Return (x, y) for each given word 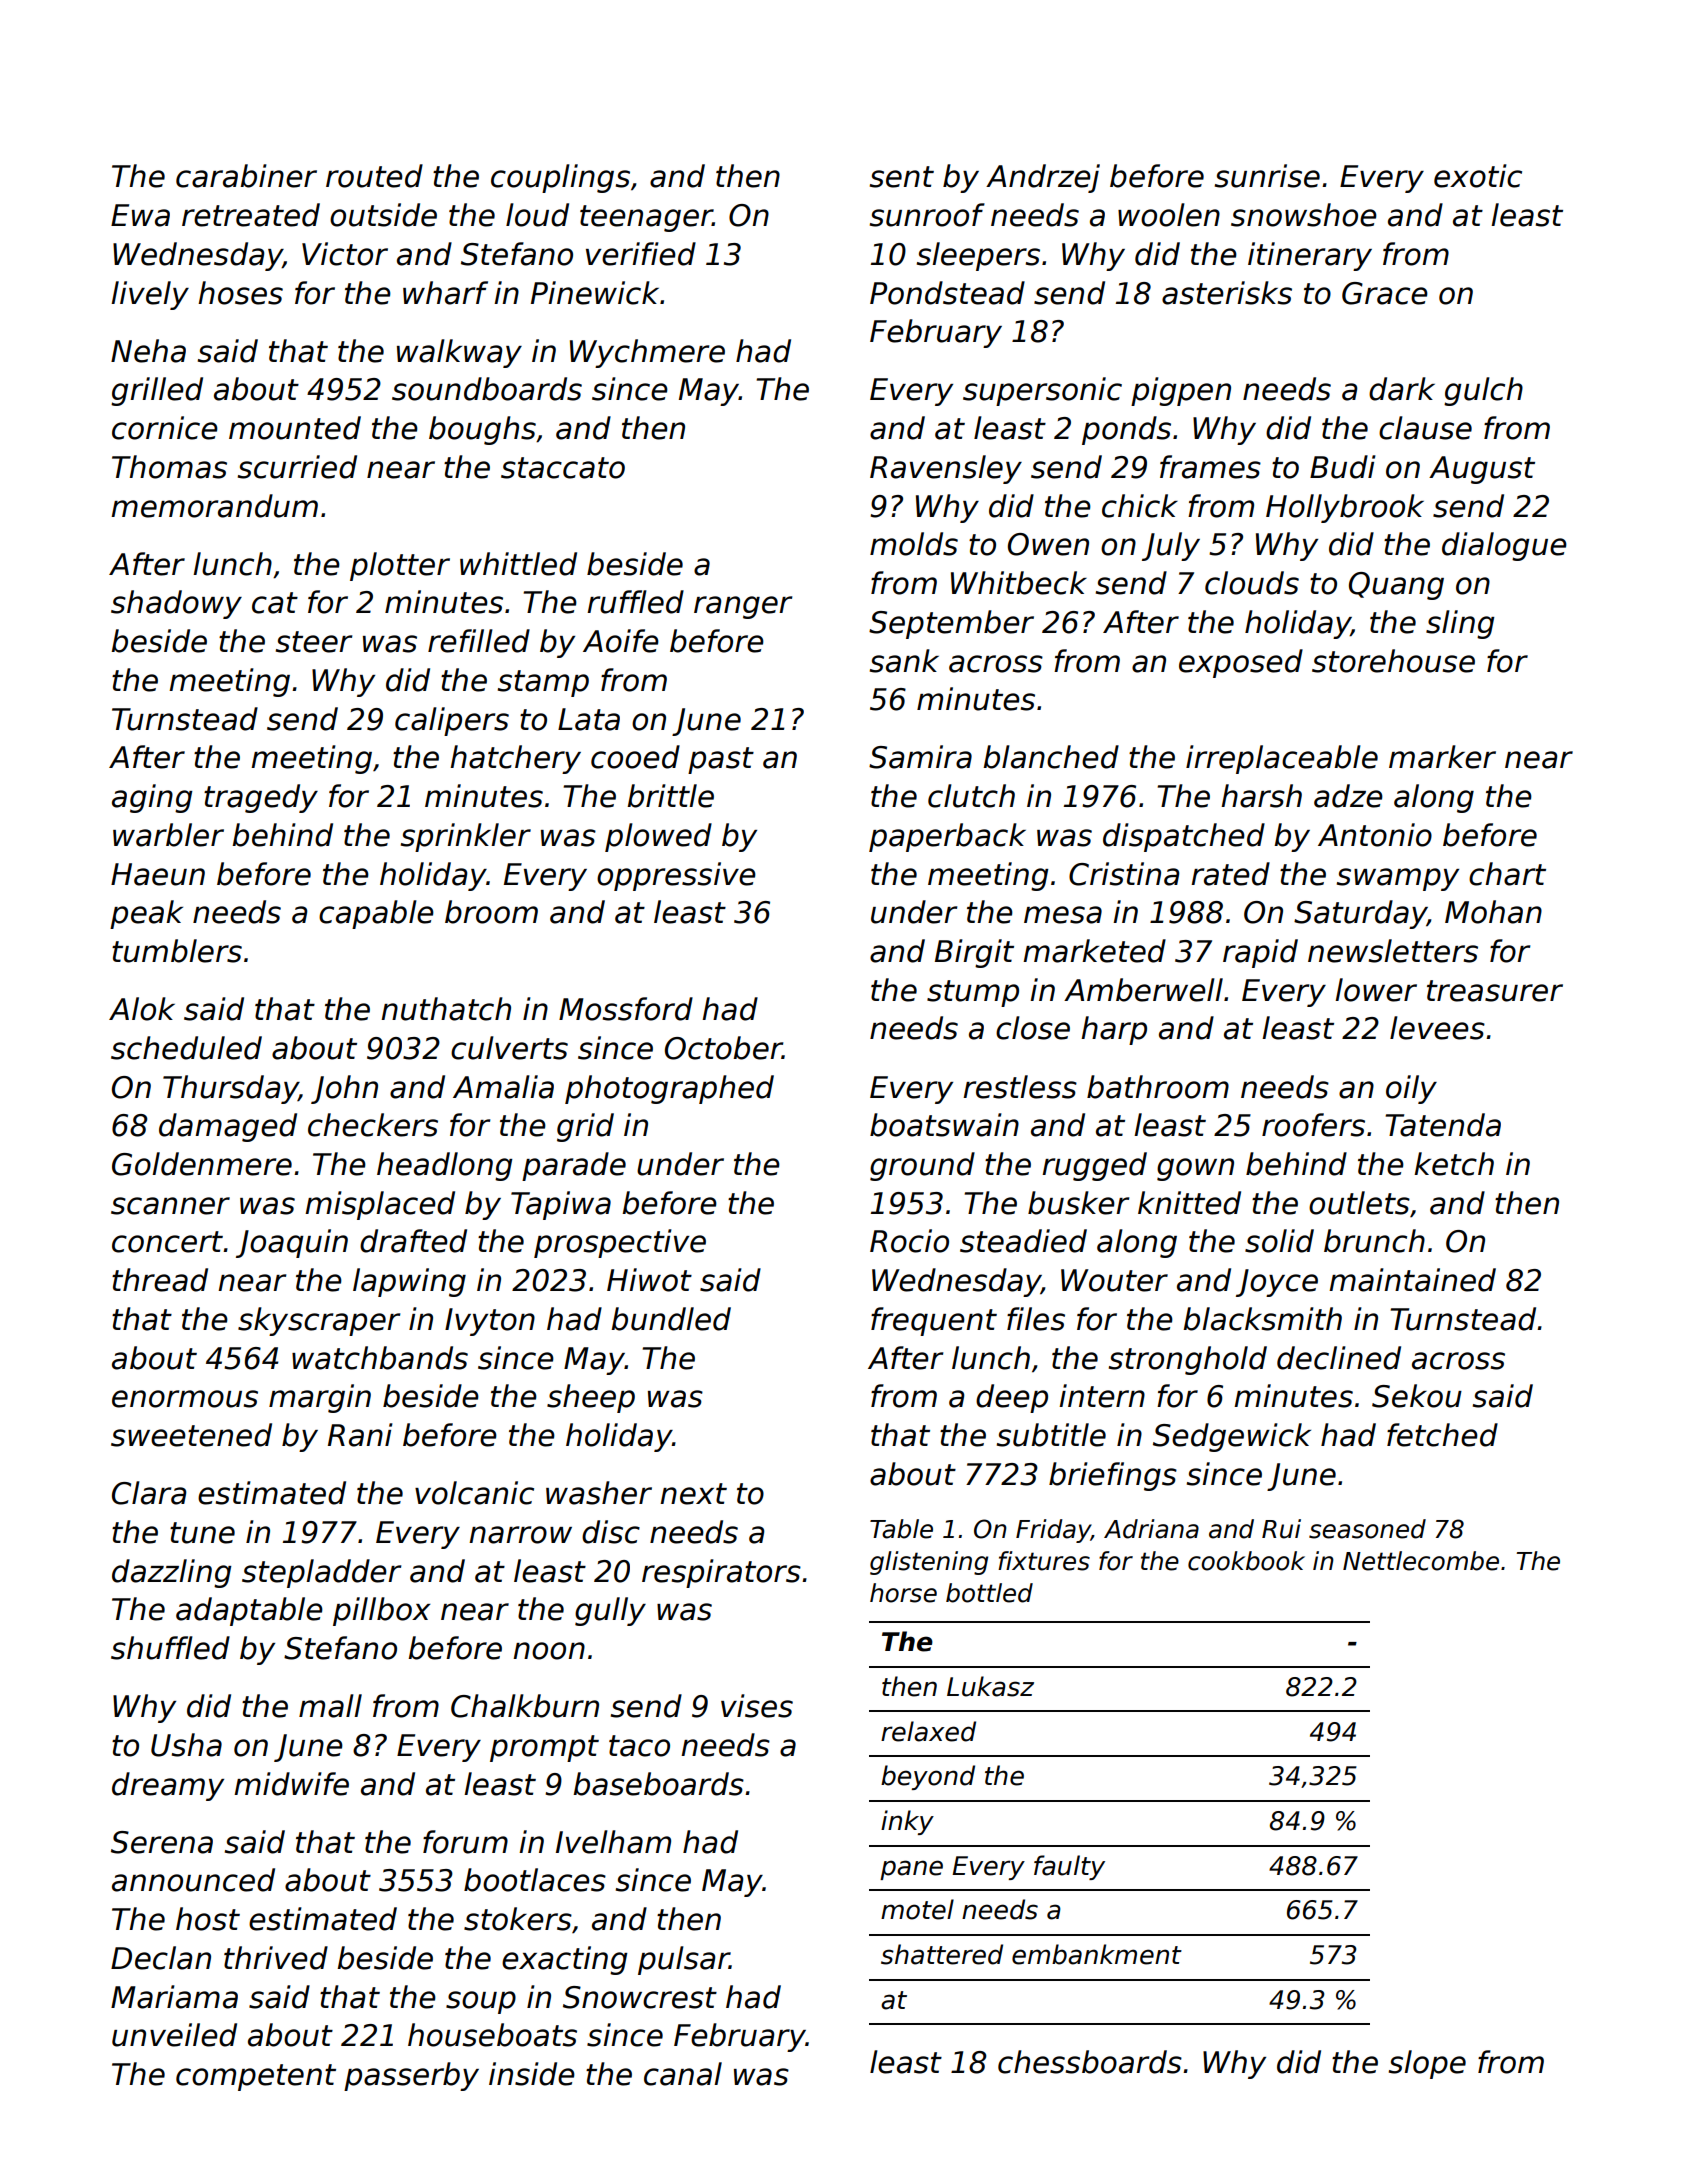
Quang (1396, 586)
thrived (276, 1958)
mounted (295, 428)
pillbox (381, 1611)
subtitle (1051, 1435)
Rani (360, 1435)
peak (146, 914)
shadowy (176, 604)
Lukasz (990, 1686)
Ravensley (946, 469)
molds (914, 544)
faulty (1069, 1867)
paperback (947, 837)
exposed (1241, 663)
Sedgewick (1232, 1437)
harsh (1261, 796)
